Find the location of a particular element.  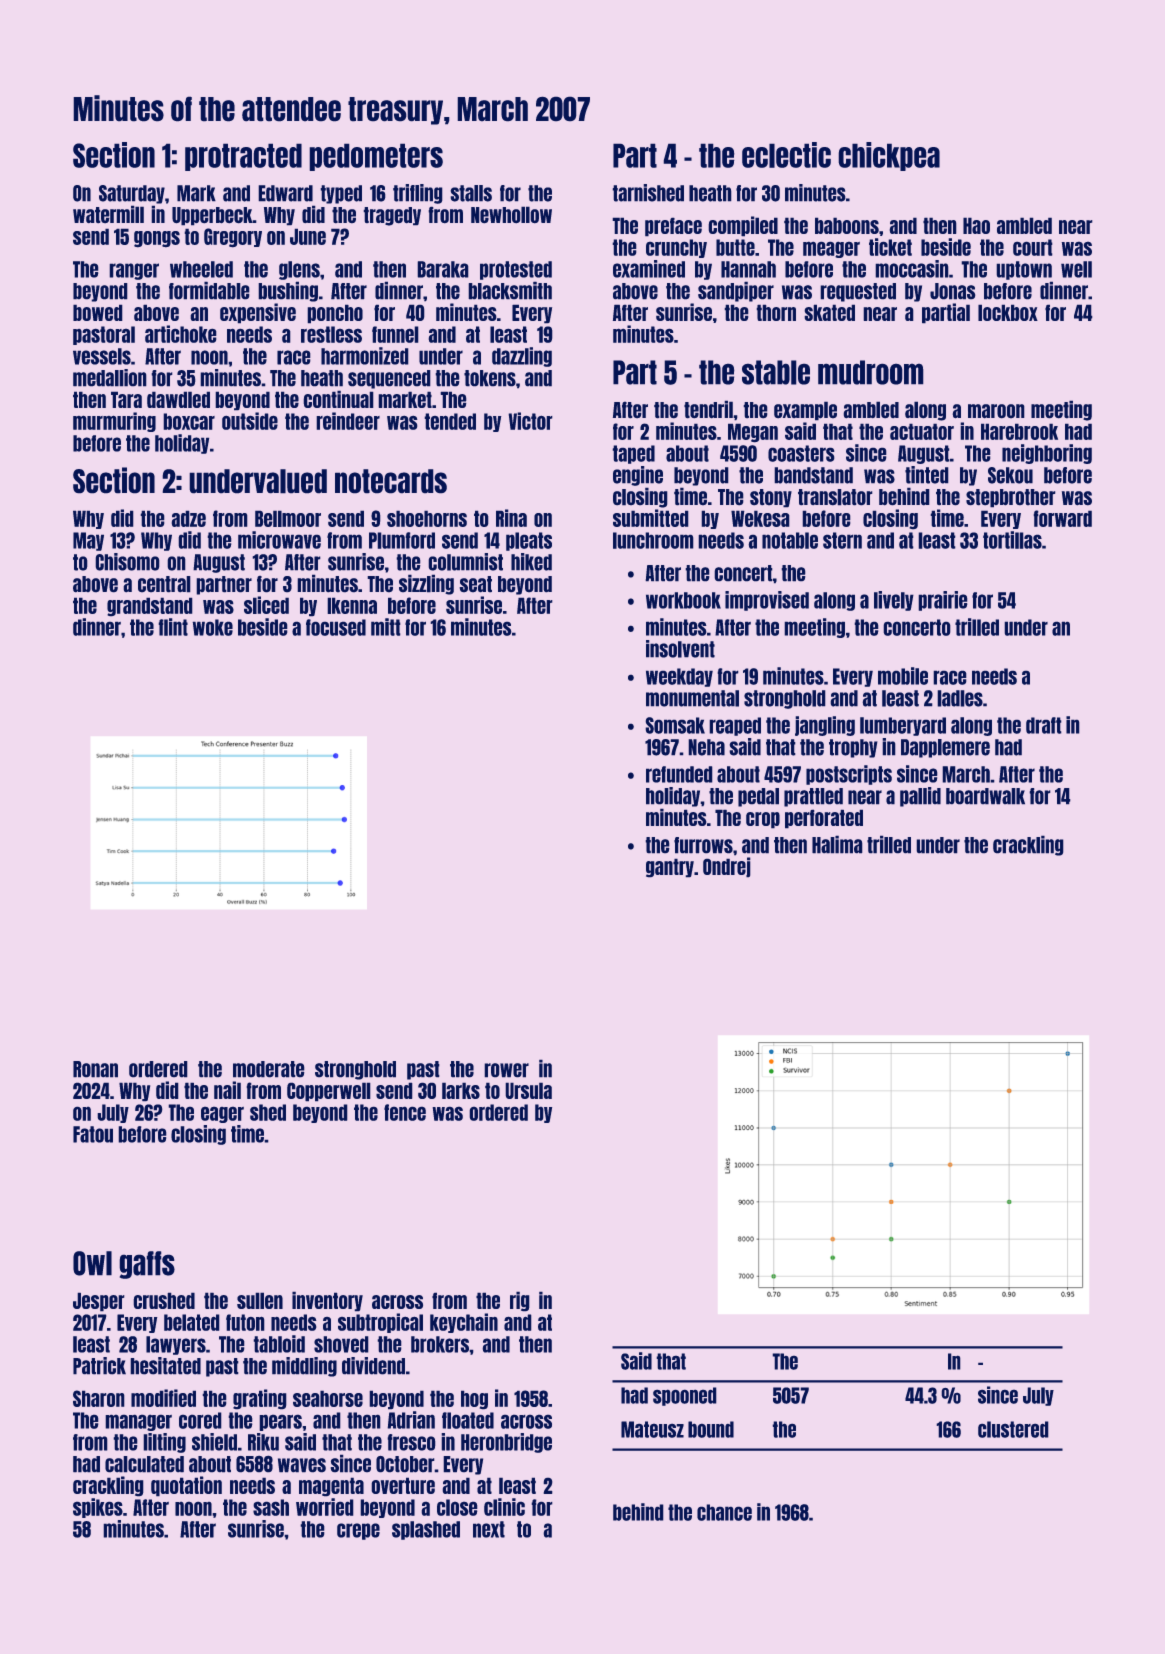

Halima is located at coordinates (837, 844).
